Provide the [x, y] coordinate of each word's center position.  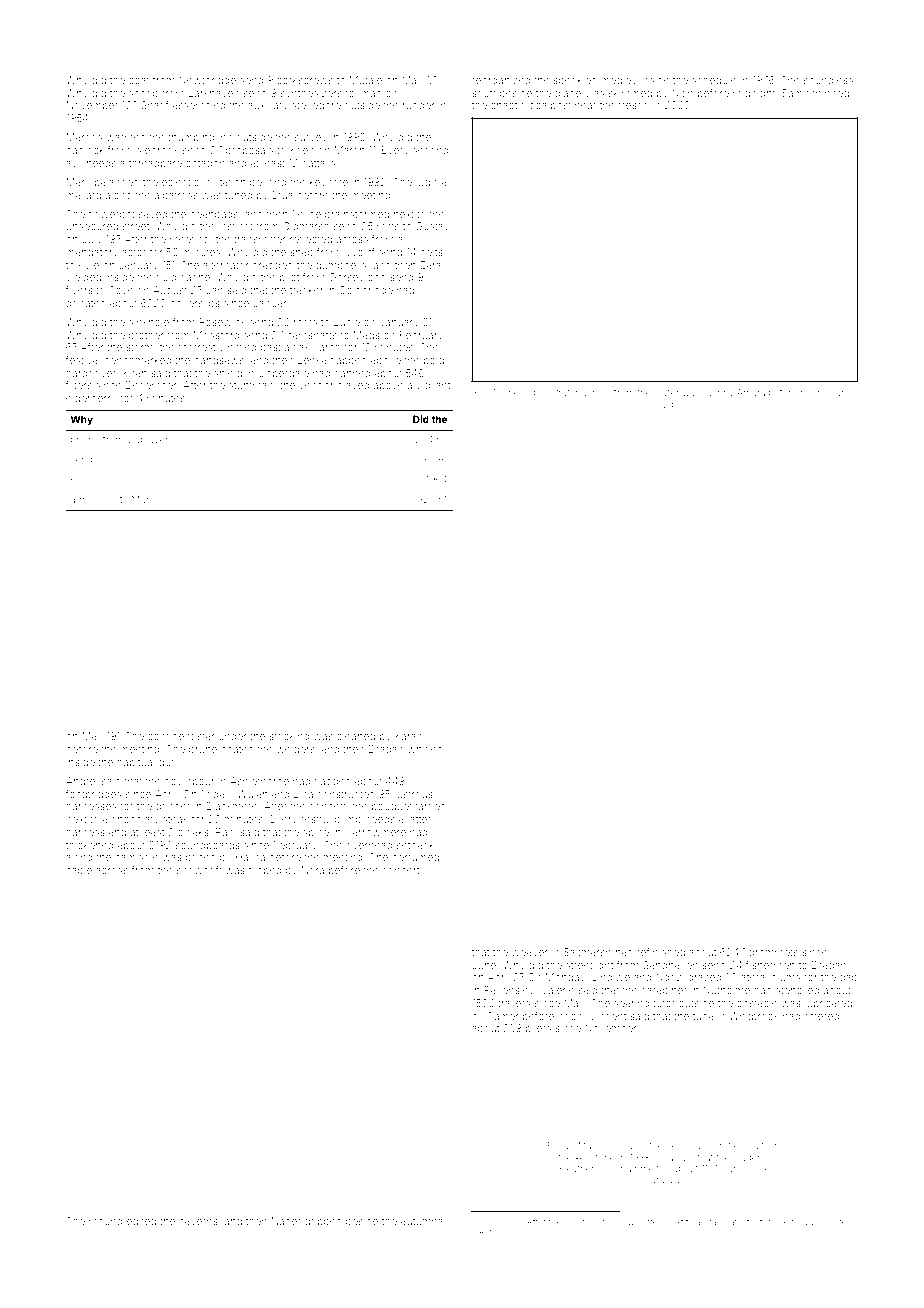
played [353, 386]
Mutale [366, 80]
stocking [289, 737]
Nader [286, 1221]
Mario [144, 499]
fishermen [770, 965]
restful [316, 819]
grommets [773, 954]
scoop [143, 95]
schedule [714, 80]
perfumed [415, 858]
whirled [425, 749]
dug [711, 393]
